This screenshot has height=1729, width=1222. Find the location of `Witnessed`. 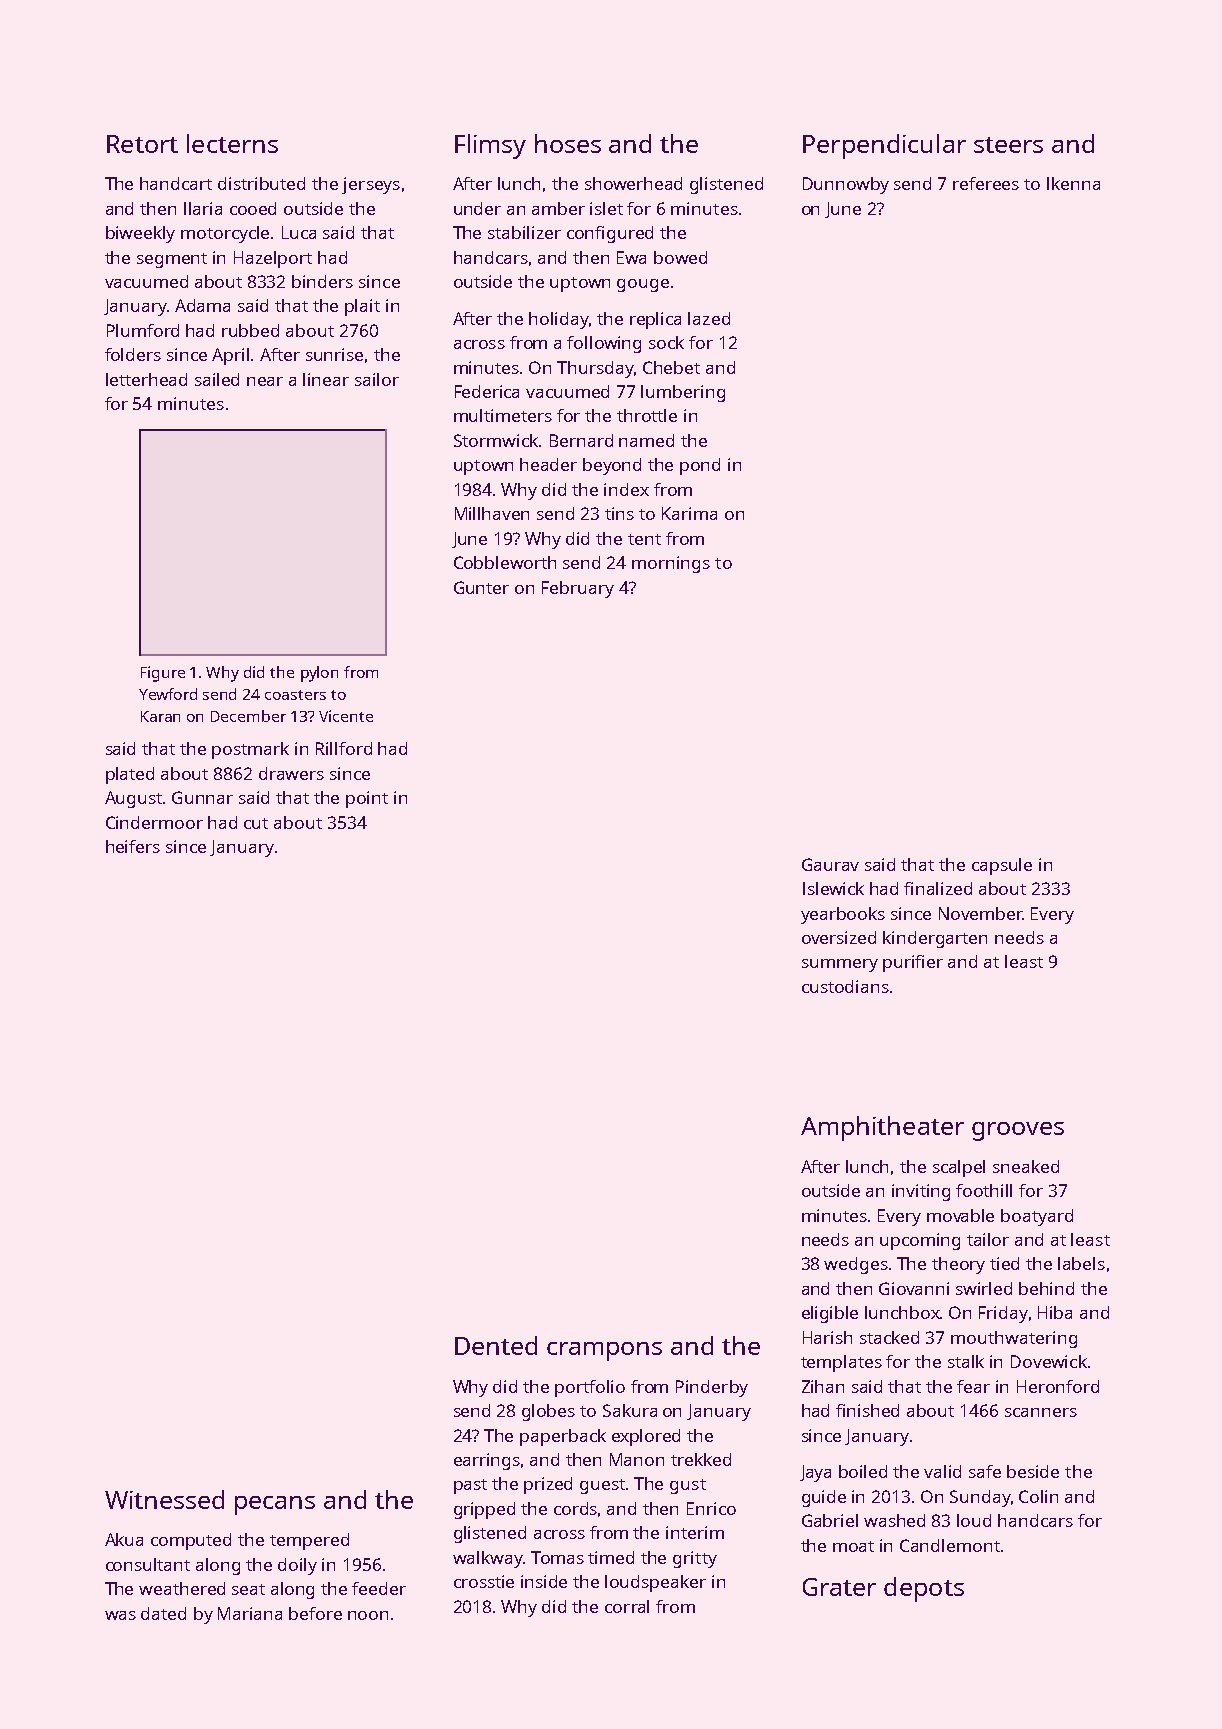

Witnessed is located at coordinates (164, 1499).
